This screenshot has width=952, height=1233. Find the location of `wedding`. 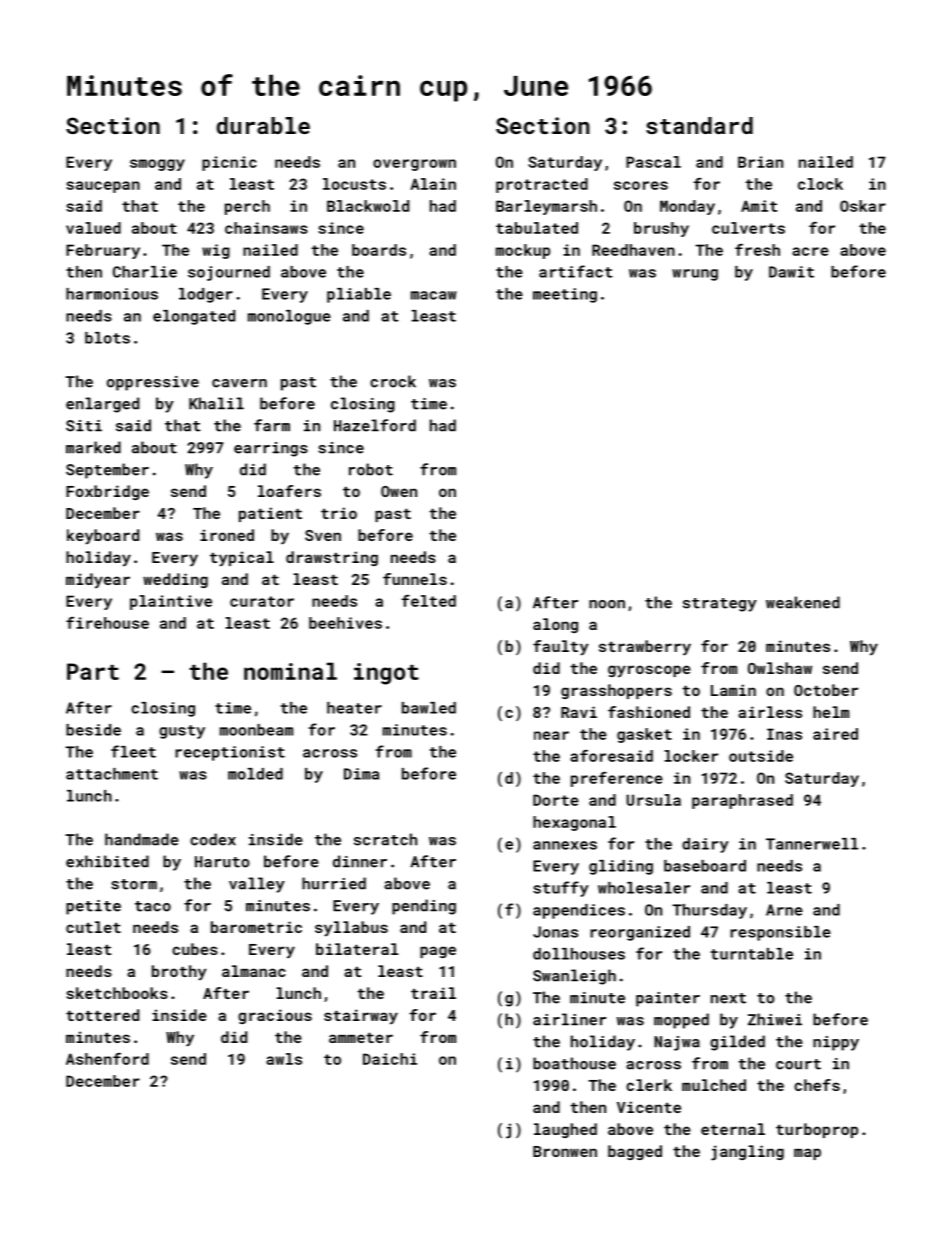

wedding is located at coordinates (175, 580).
